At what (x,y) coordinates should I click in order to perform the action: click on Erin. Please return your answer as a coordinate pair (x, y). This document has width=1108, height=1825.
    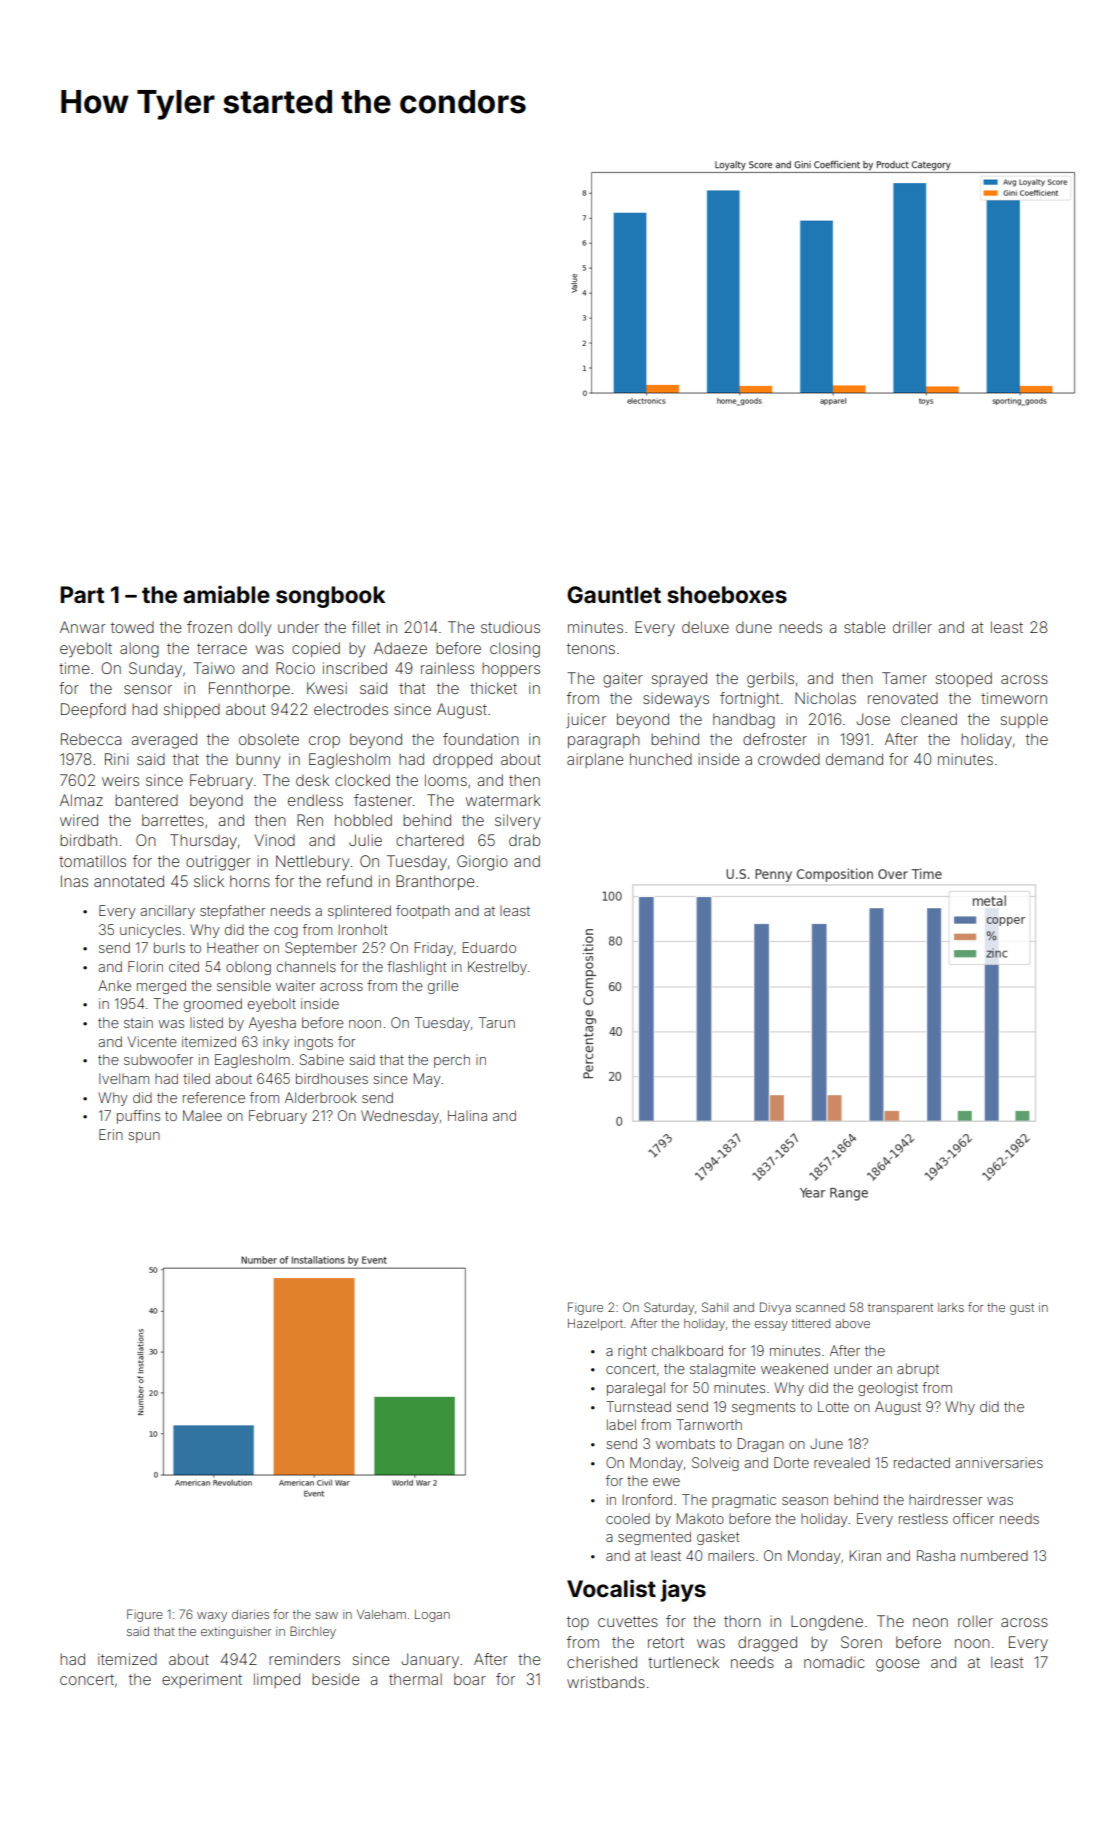
    Looking at the image, I should click on (111, 1134).
